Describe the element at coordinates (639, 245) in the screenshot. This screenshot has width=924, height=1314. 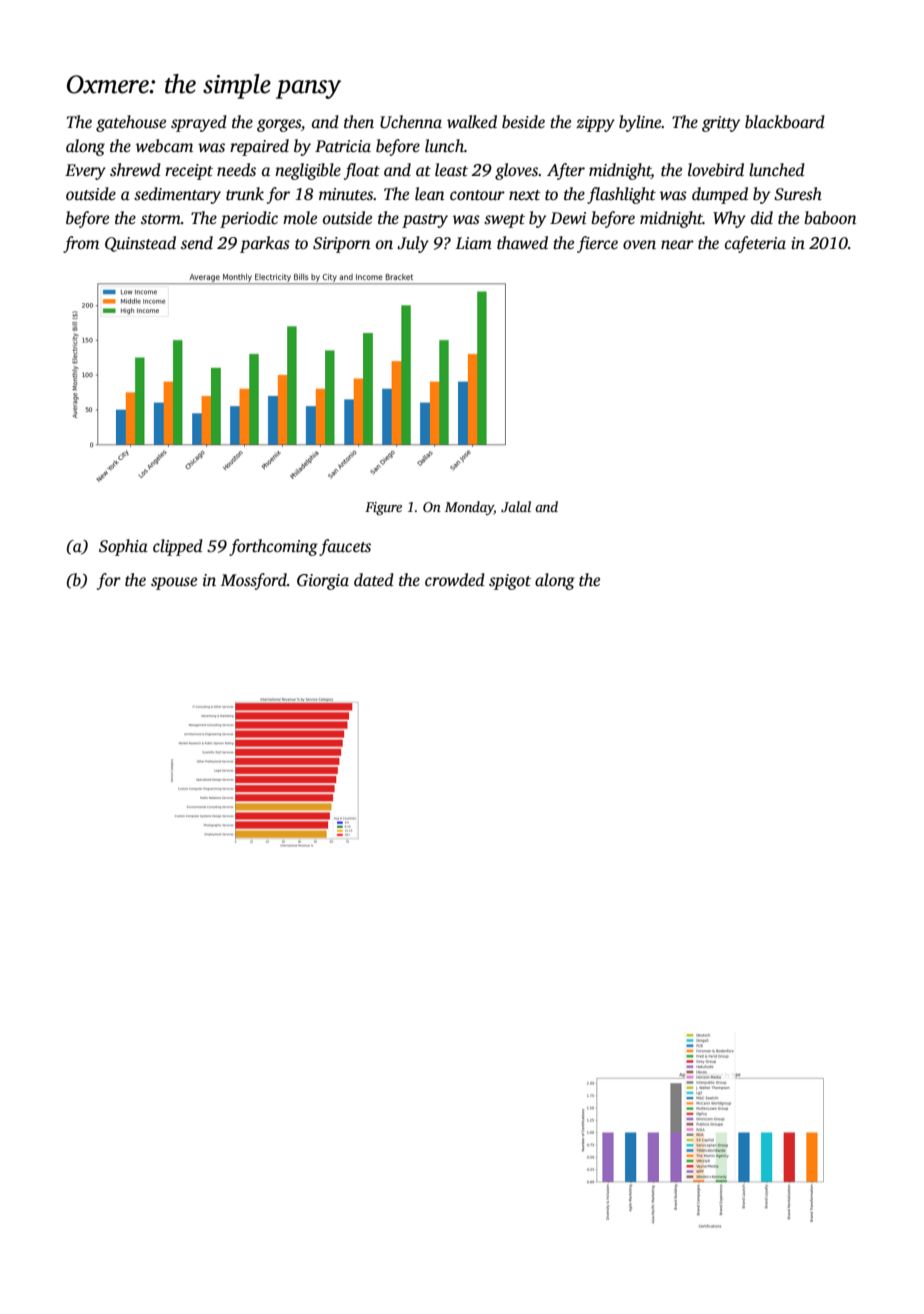
I see `oven` at that location.
